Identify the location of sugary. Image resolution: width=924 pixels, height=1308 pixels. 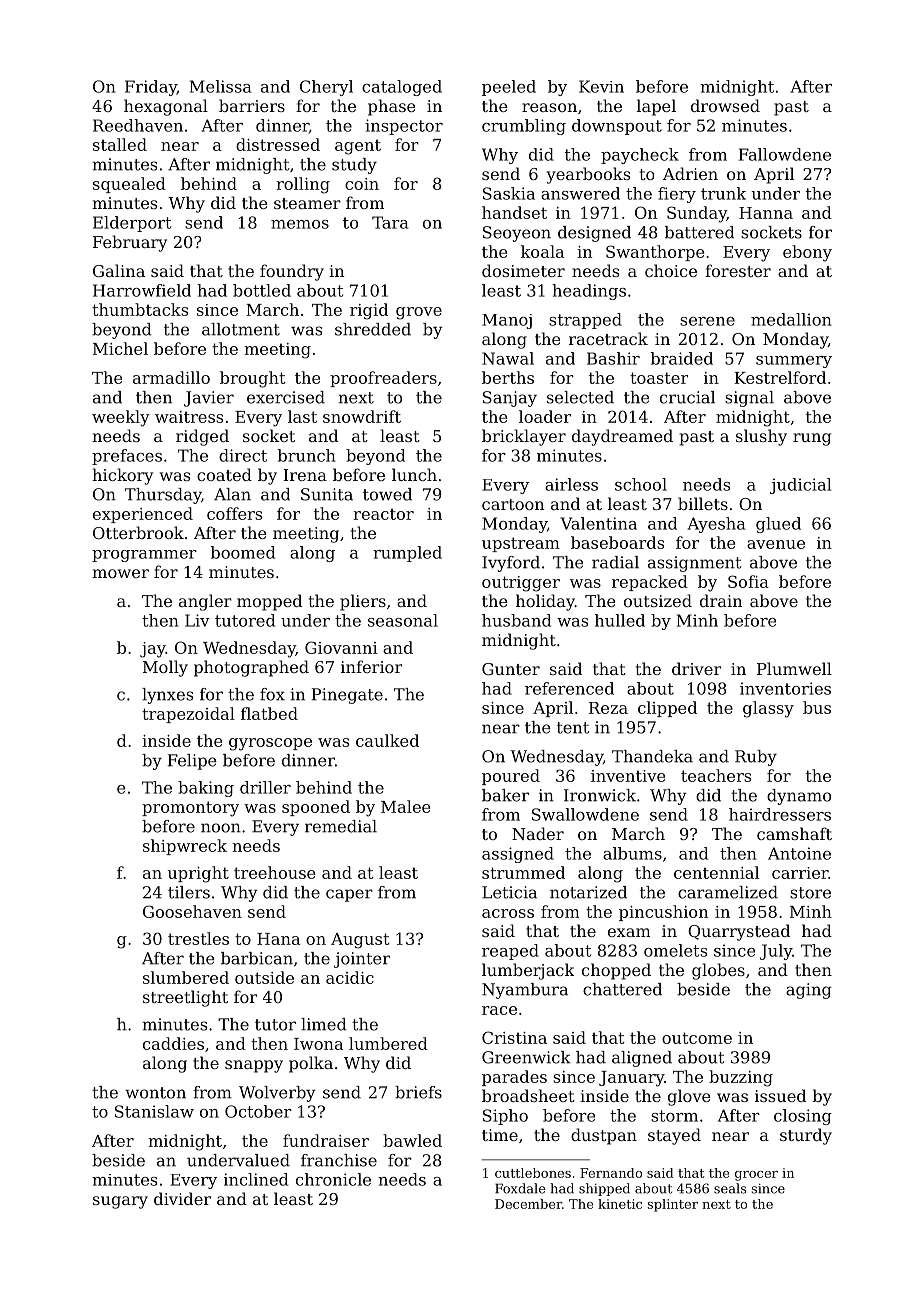
(120, 1202).
